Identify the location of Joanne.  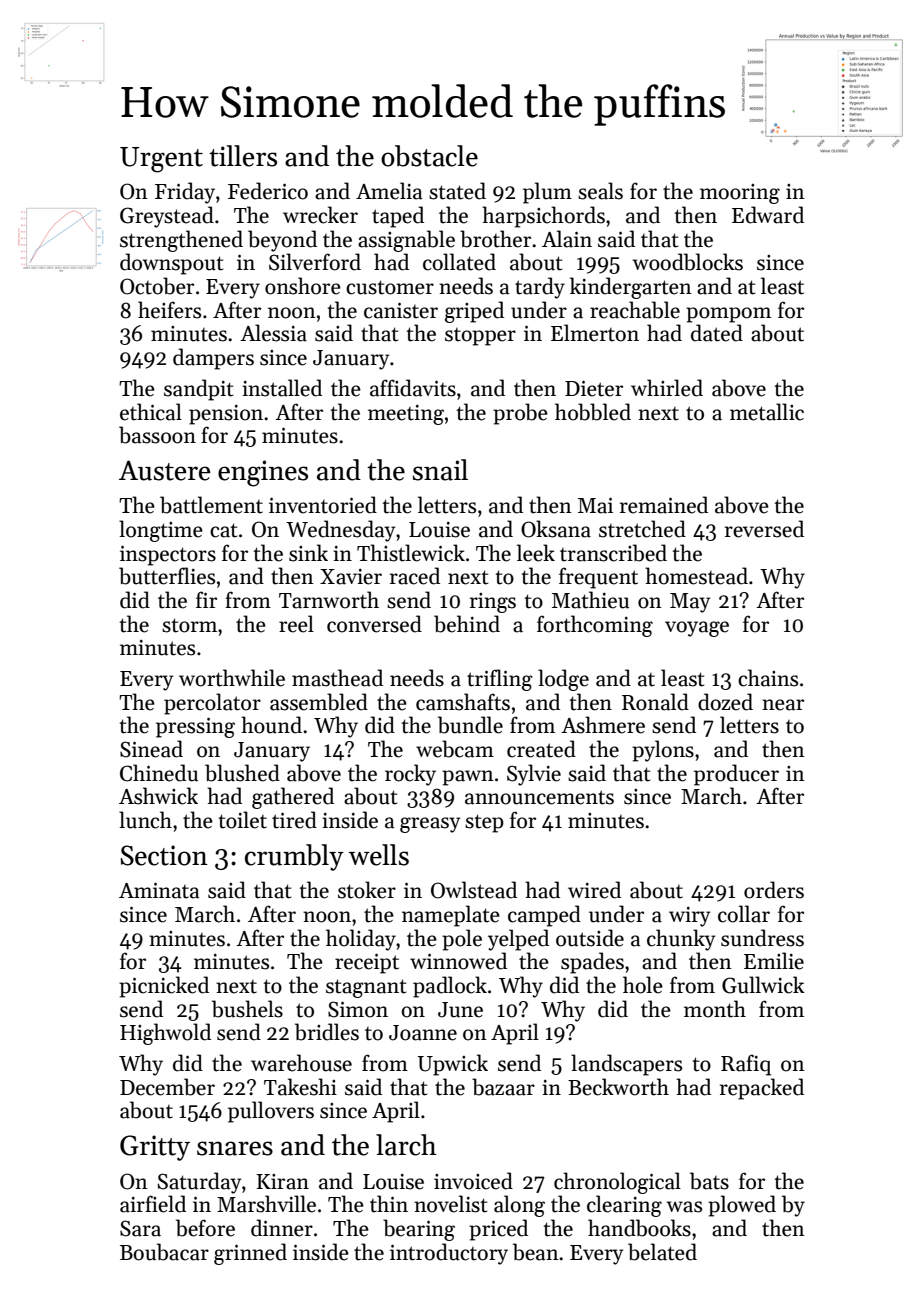
(423, 1033).
